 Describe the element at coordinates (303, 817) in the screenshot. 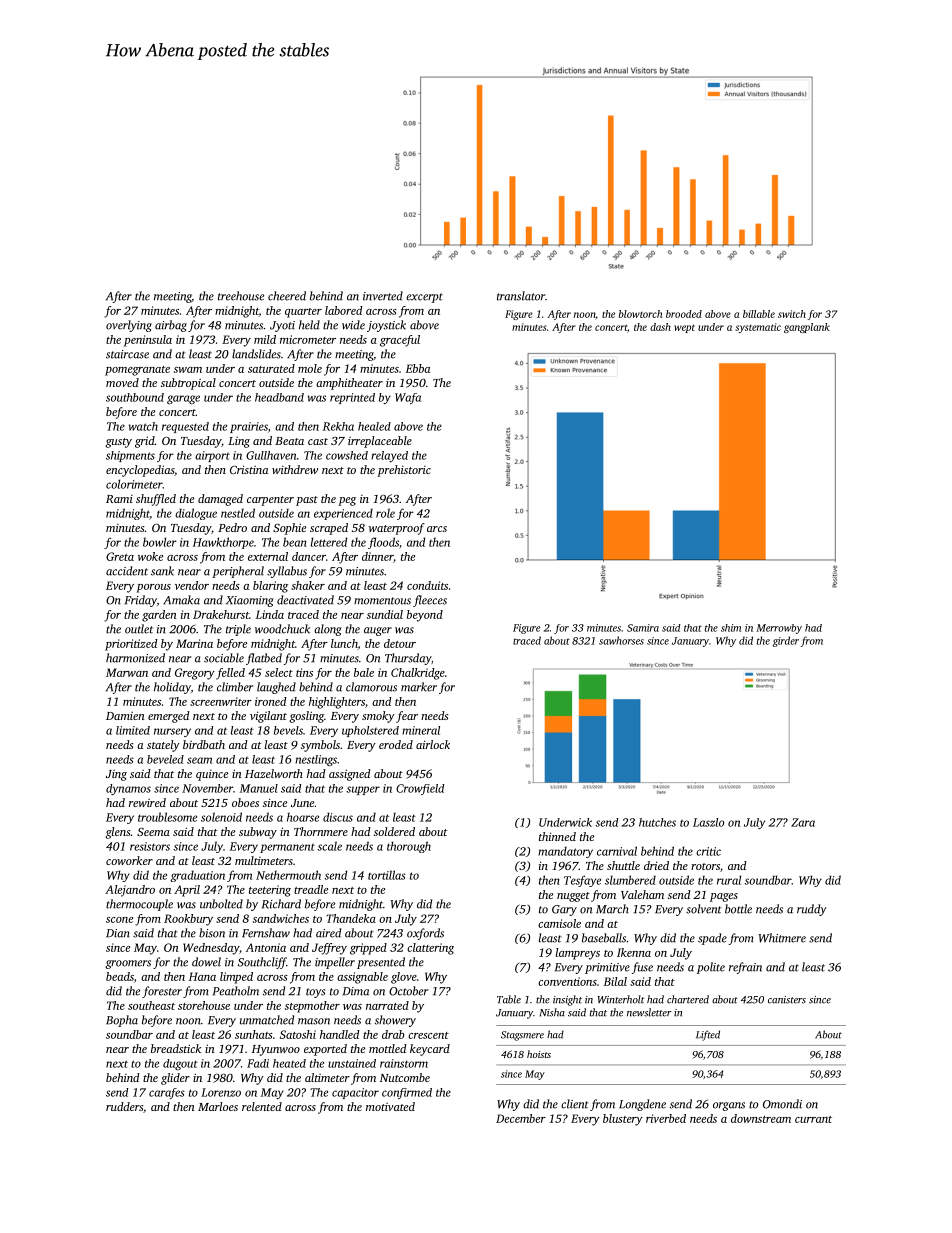

I see `hoarse` at that location.
